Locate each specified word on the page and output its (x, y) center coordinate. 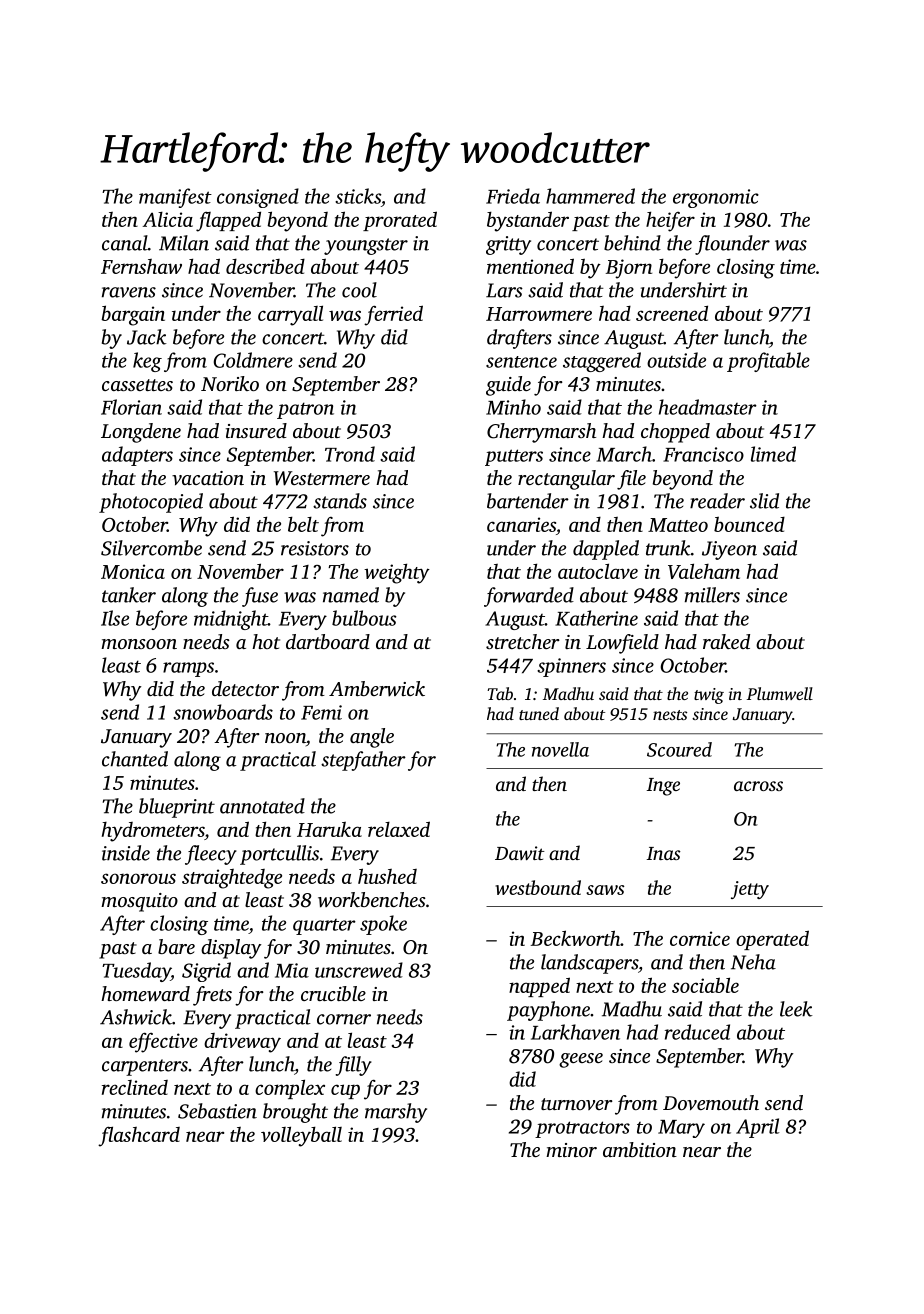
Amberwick (377, 688)
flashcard (139, 1136)
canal (125, 243)
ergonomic (716, 198)
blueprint (177, 808)
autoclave (598, 571)
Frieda (513, 196)
